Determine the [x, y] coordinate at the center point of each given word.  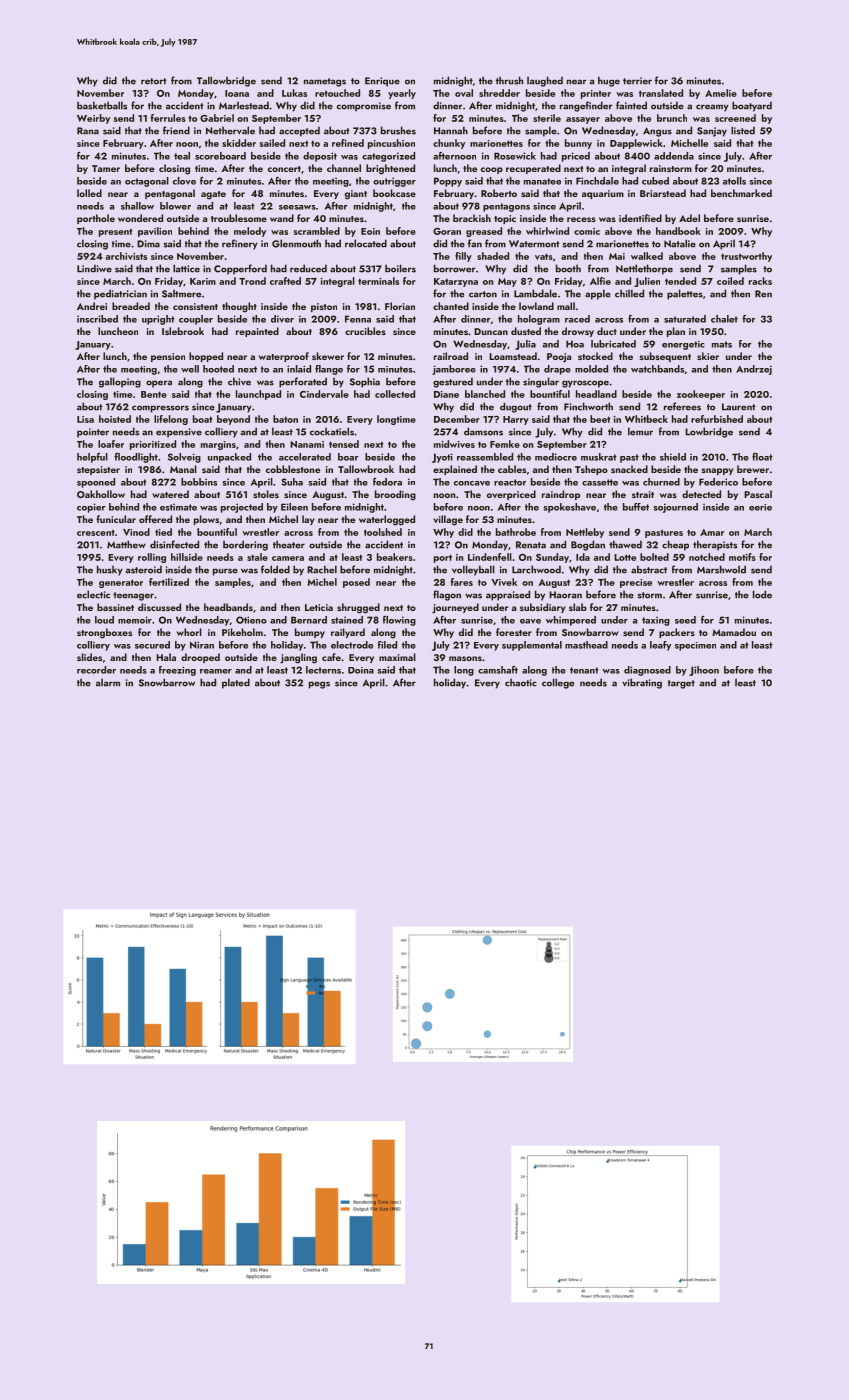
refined [348, 143]
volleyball [473, 570]
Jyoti [442, 458]
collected [395, 394]
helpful [92, 458]
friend [176, 130]
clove [184, 181]
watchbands [657, 369]
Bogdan [588, 545]
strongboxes [104, 633]
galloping [120, 382]
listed [743, 130]
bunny [578, 144]
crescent [96, 533]
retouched [337, 93]
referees [682, 406]
